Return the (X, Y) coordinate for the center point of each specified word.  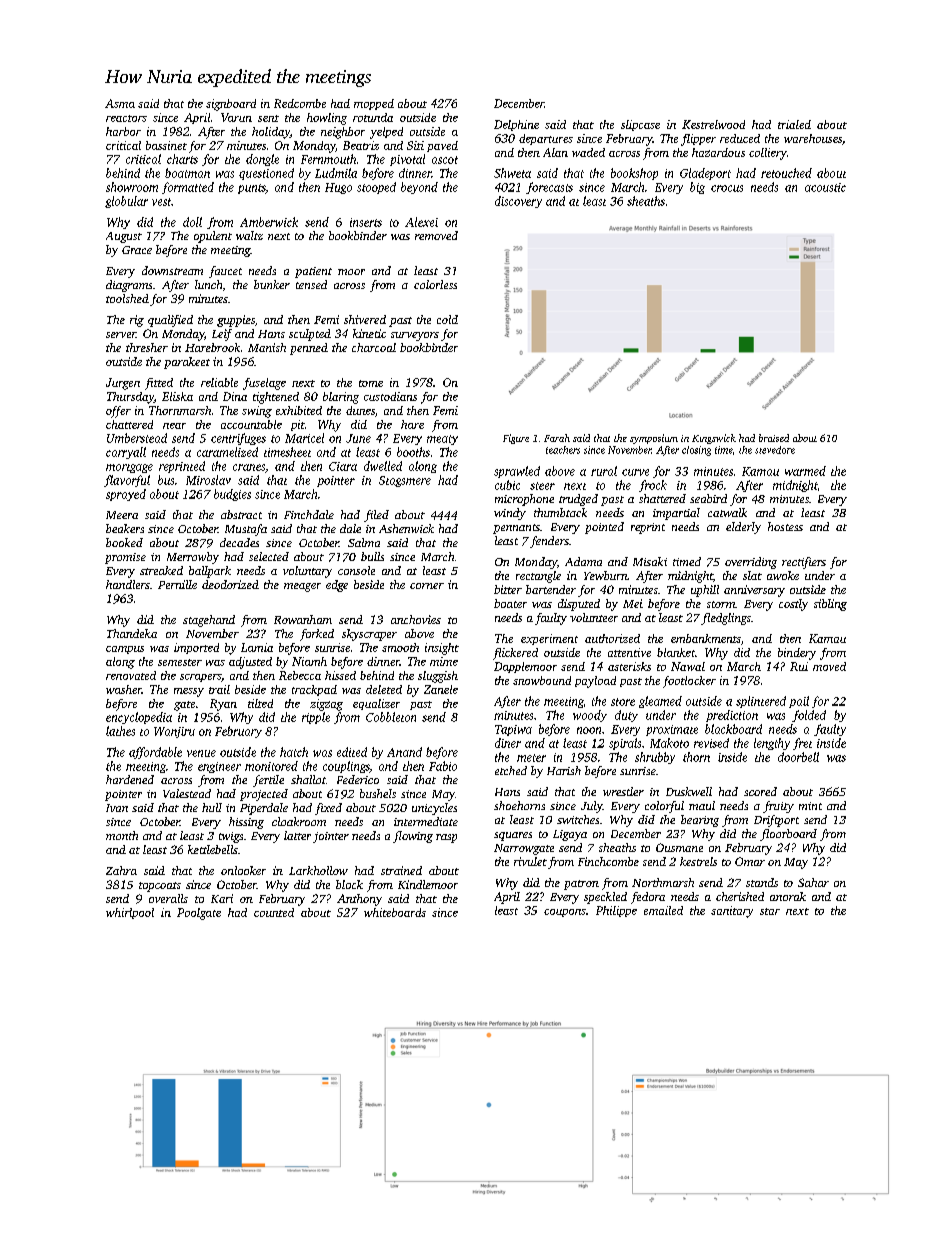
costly (793, 605)
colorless (435, 284)
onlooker (243, 870)
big (697, 188)
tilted (260, 703)
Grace (137, 250)
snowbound (542, 680)
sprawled (517, 472)
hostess (785, 526)
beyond (419, 188)
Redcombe (300, 103)
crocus (727, 188)
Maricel (304, 438)
